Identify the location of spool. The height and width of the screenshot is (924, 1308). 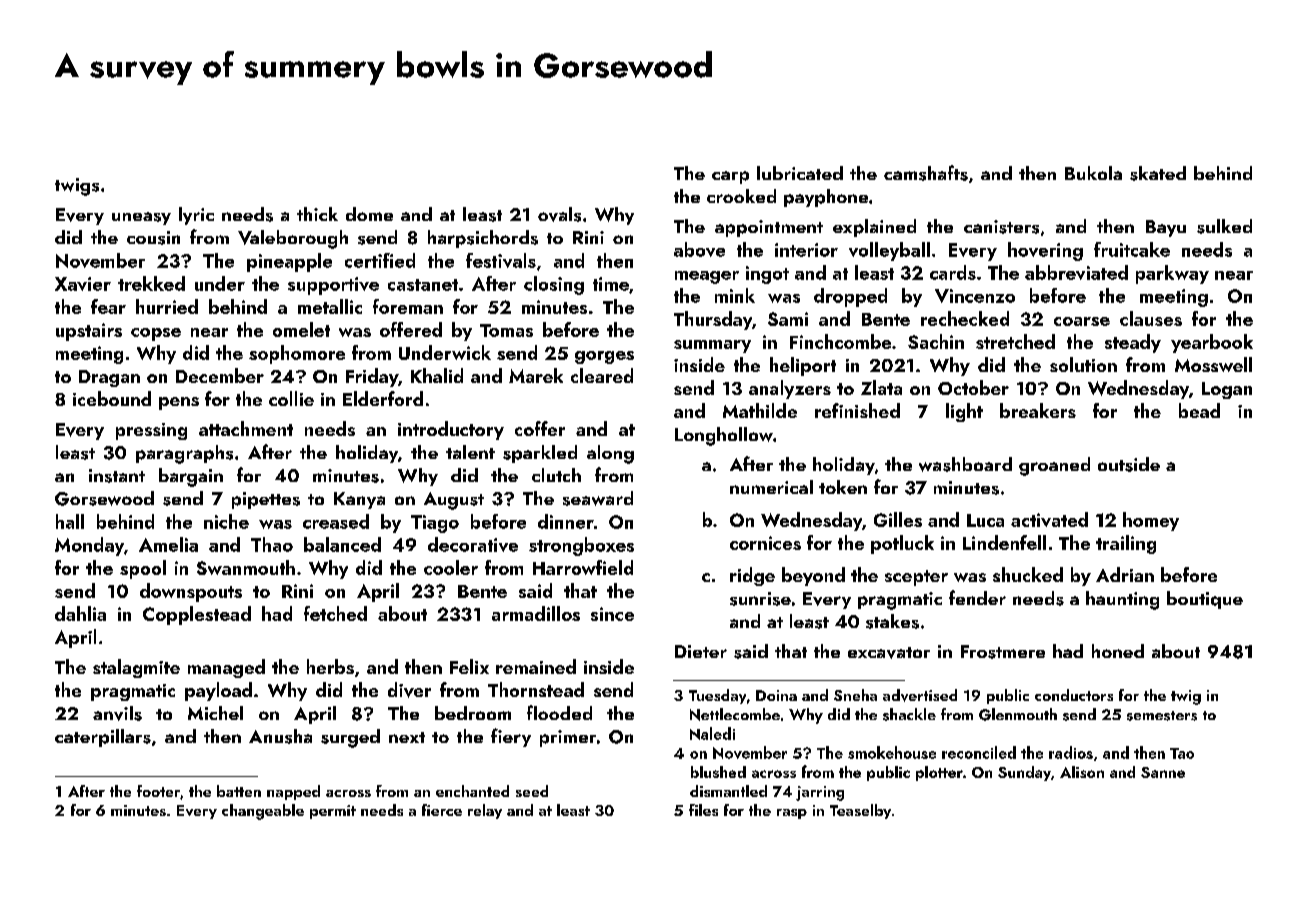
(143, 569).
